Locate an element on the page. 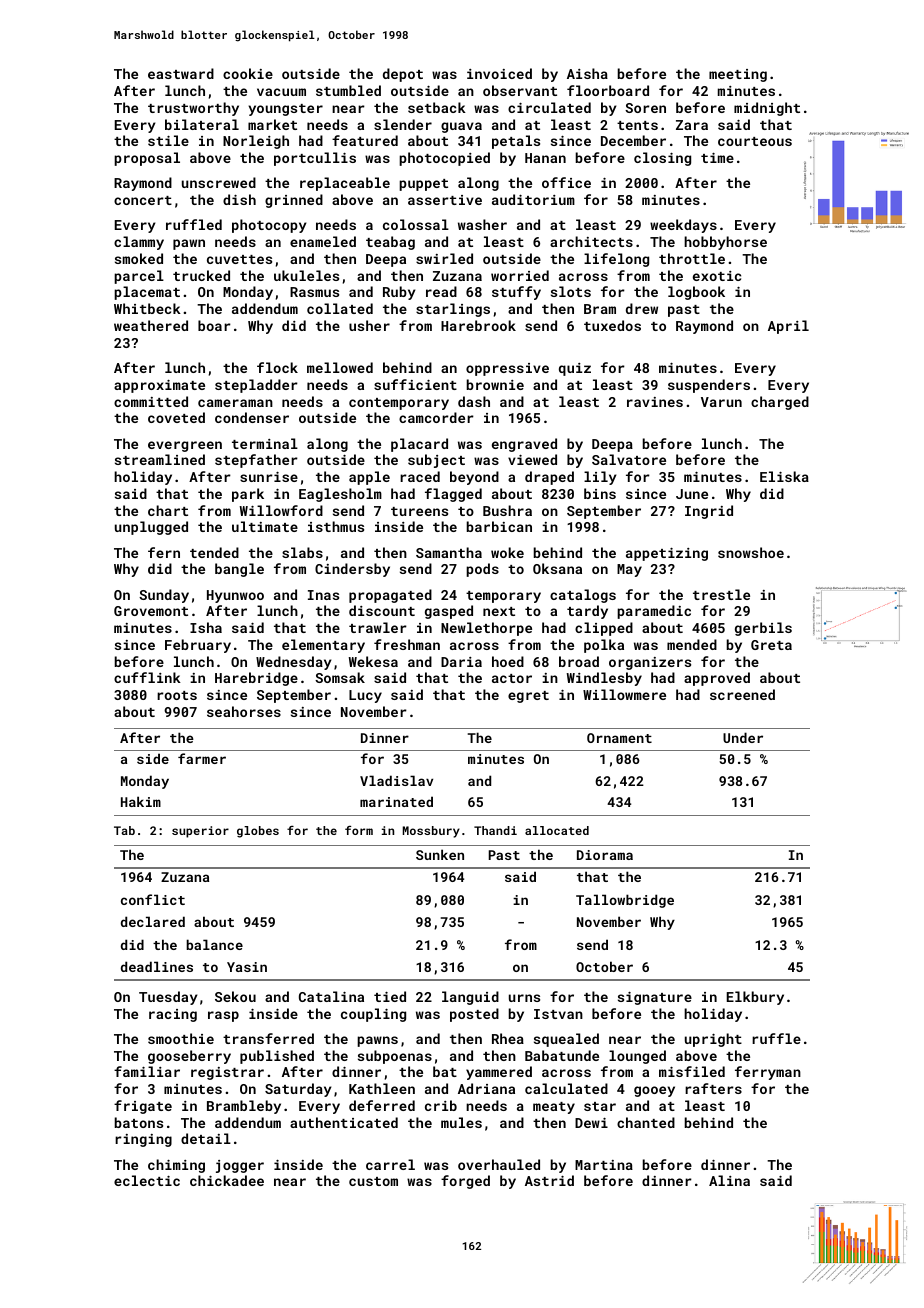  meeting is located at coordinates (738, 75).
